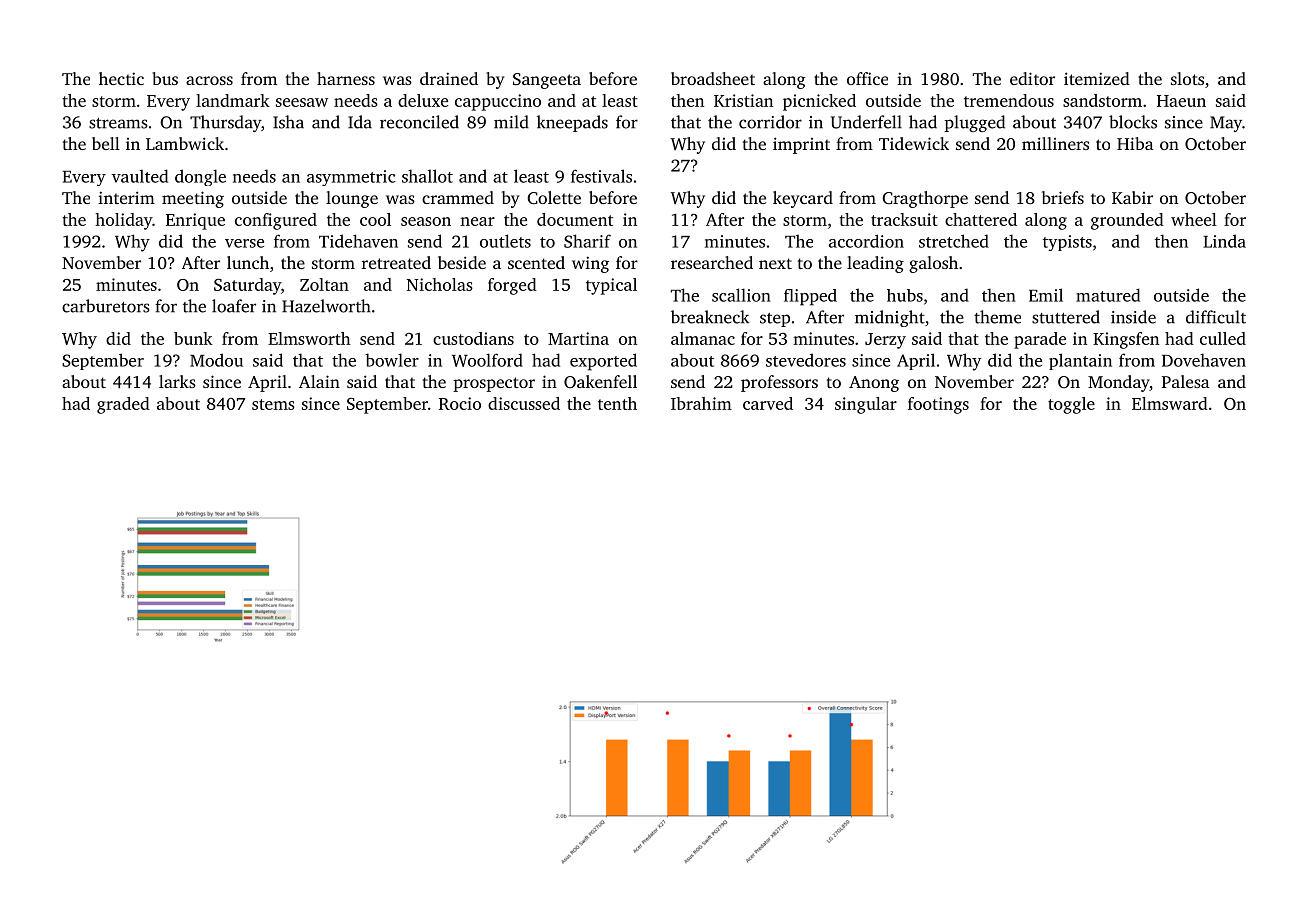  Describe the element at coordinates (775, 263) in the document. I see `next` at that location.
